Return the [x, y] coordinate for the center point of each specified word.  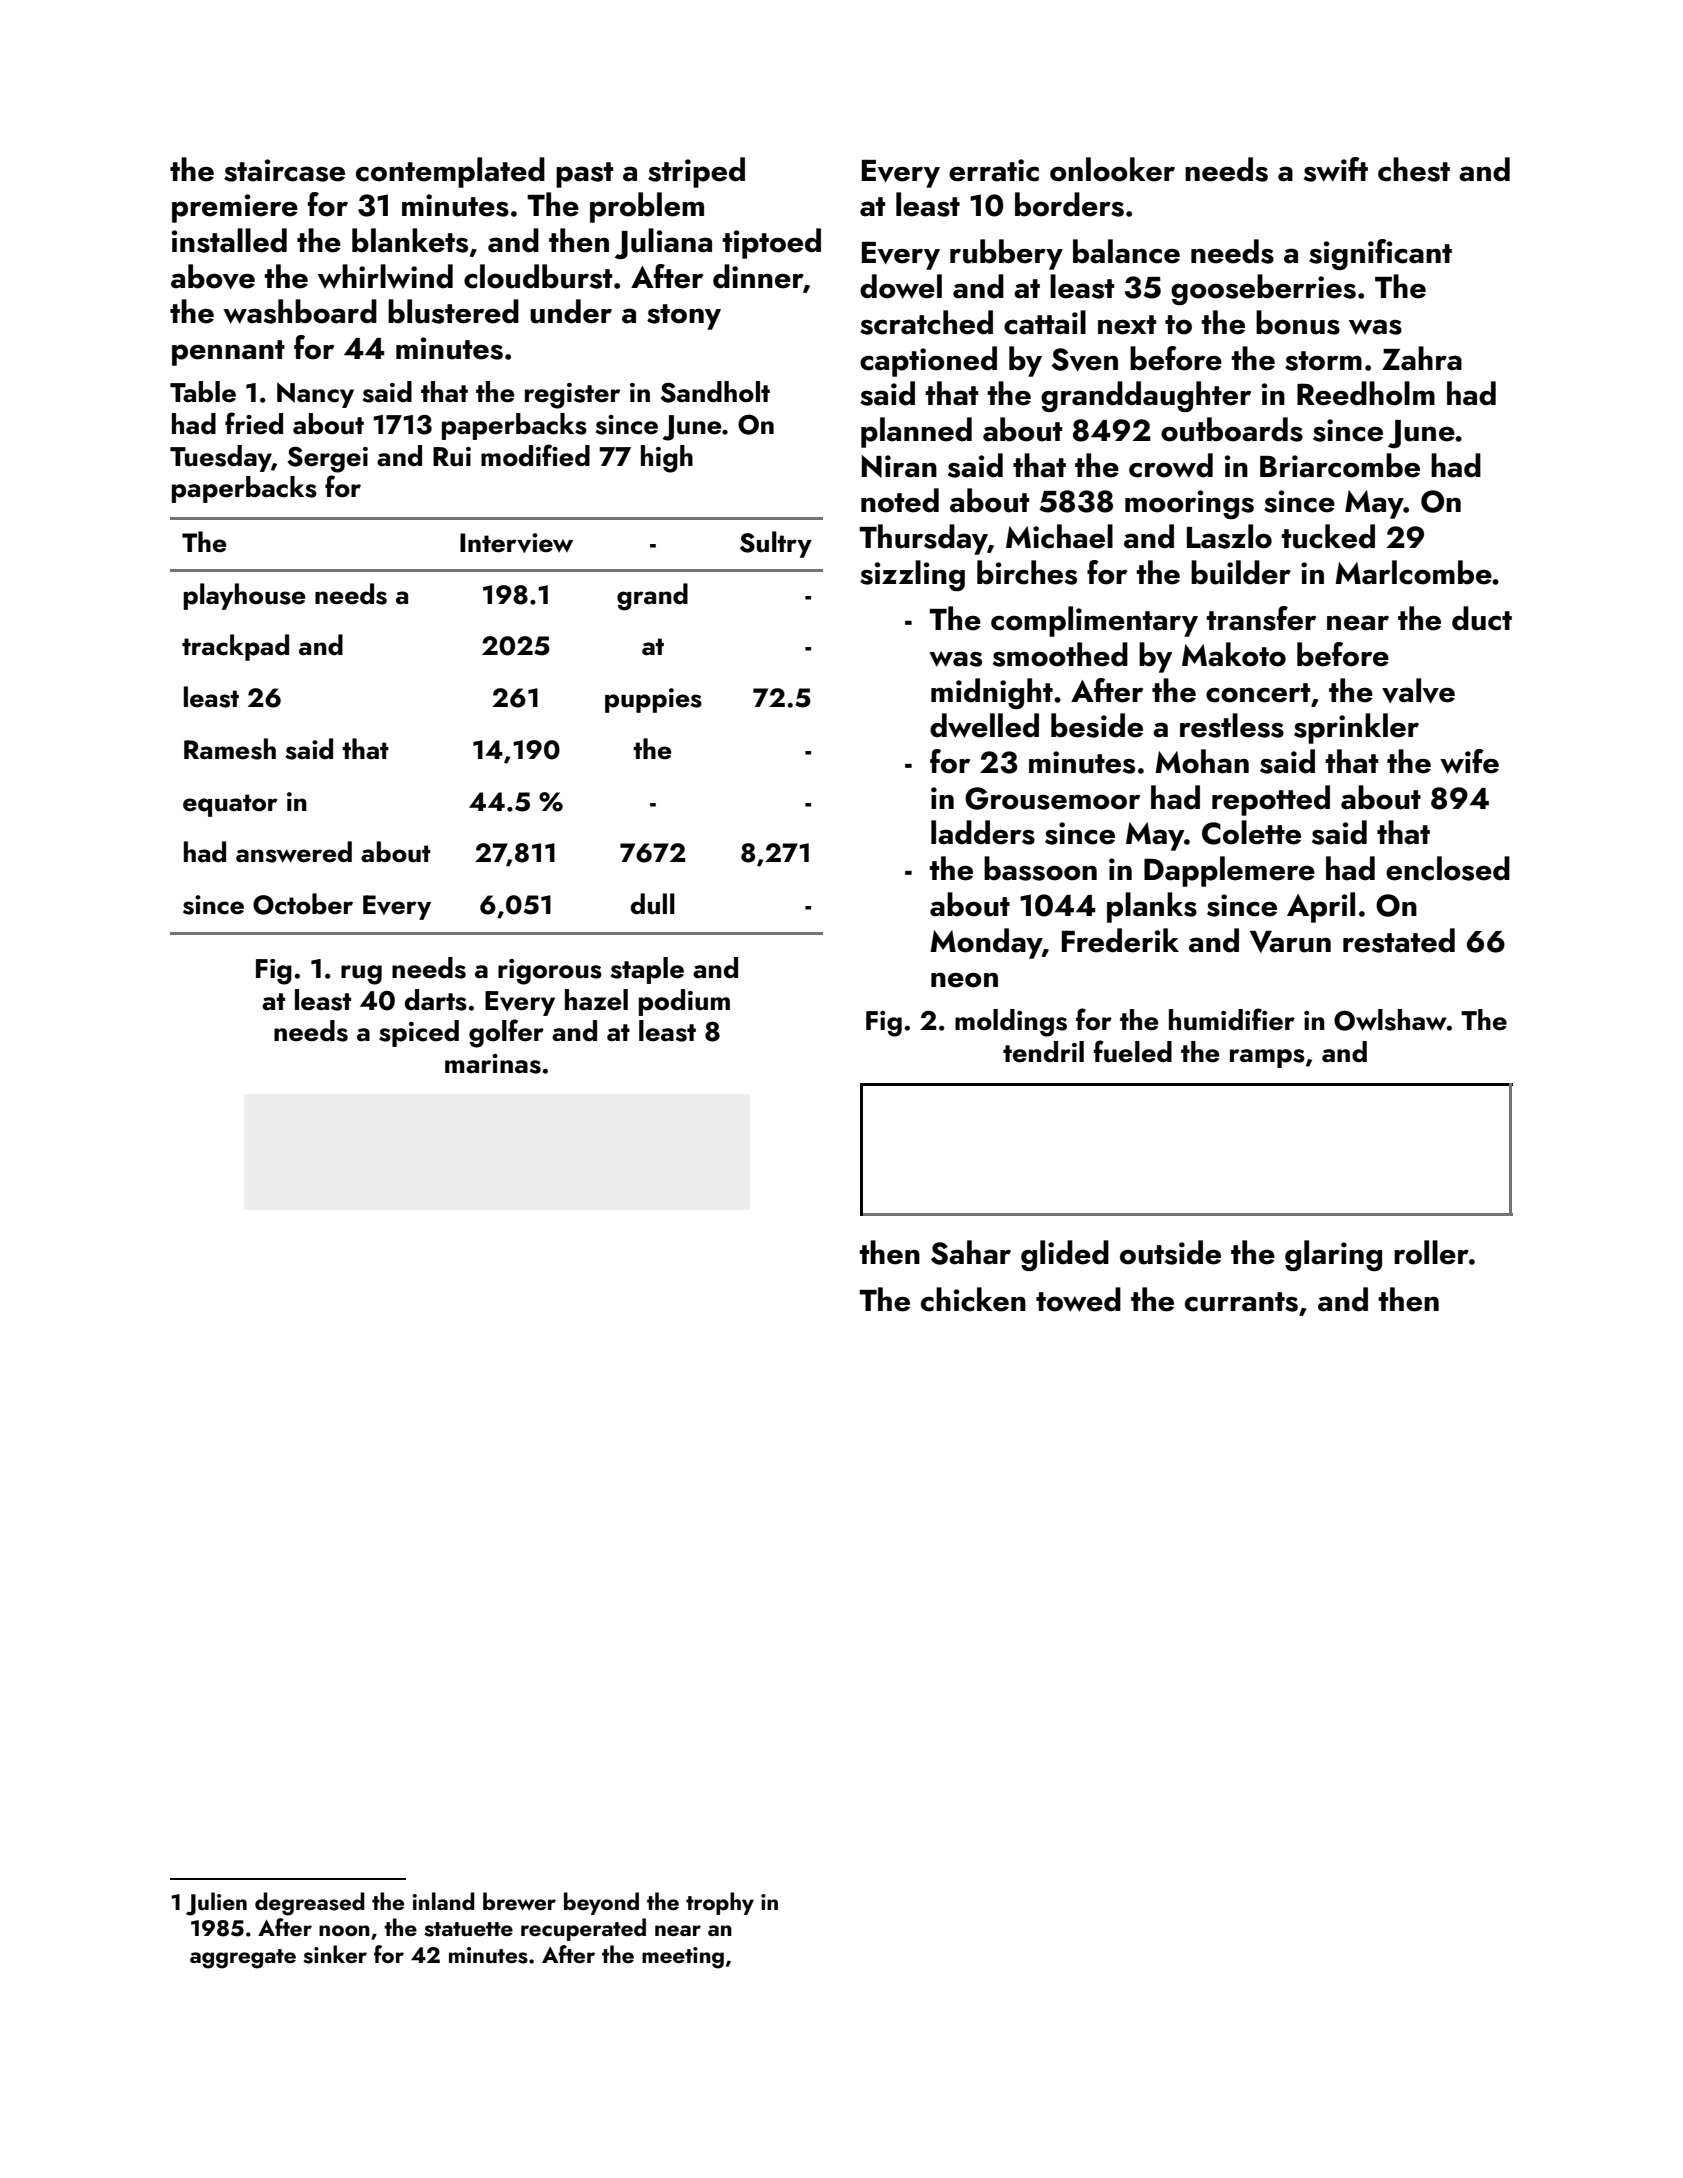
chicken [973, 1299]
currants [1241, 1302]
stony [684, 317]
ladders [983, 832]
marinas [493, 1064]
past [584, 175]
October [303, 904]
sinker [335, 1954]
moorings [1189, 504]
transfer [1261, 618]
